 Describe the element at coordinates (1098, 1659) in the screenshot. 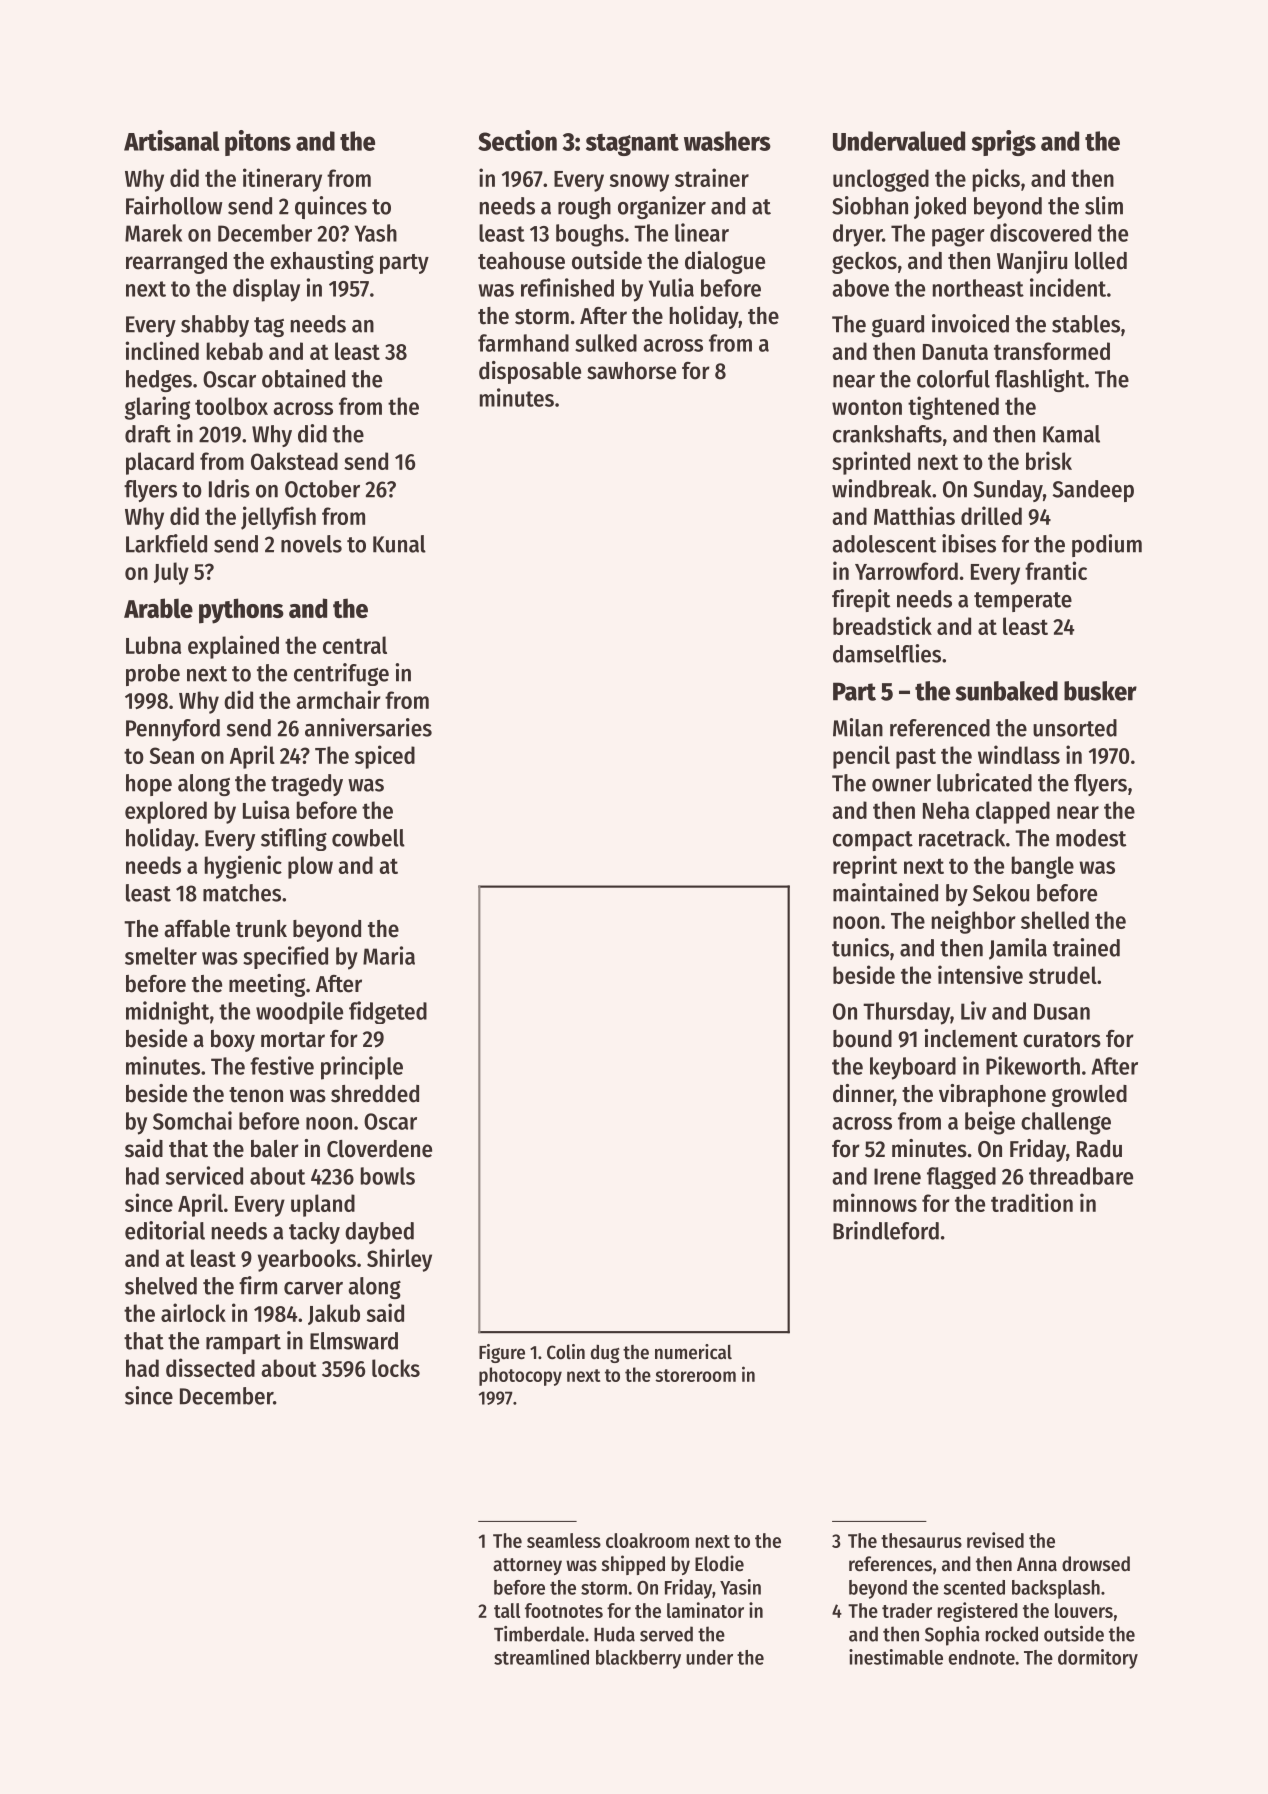

I see `dormitory` at that location.
